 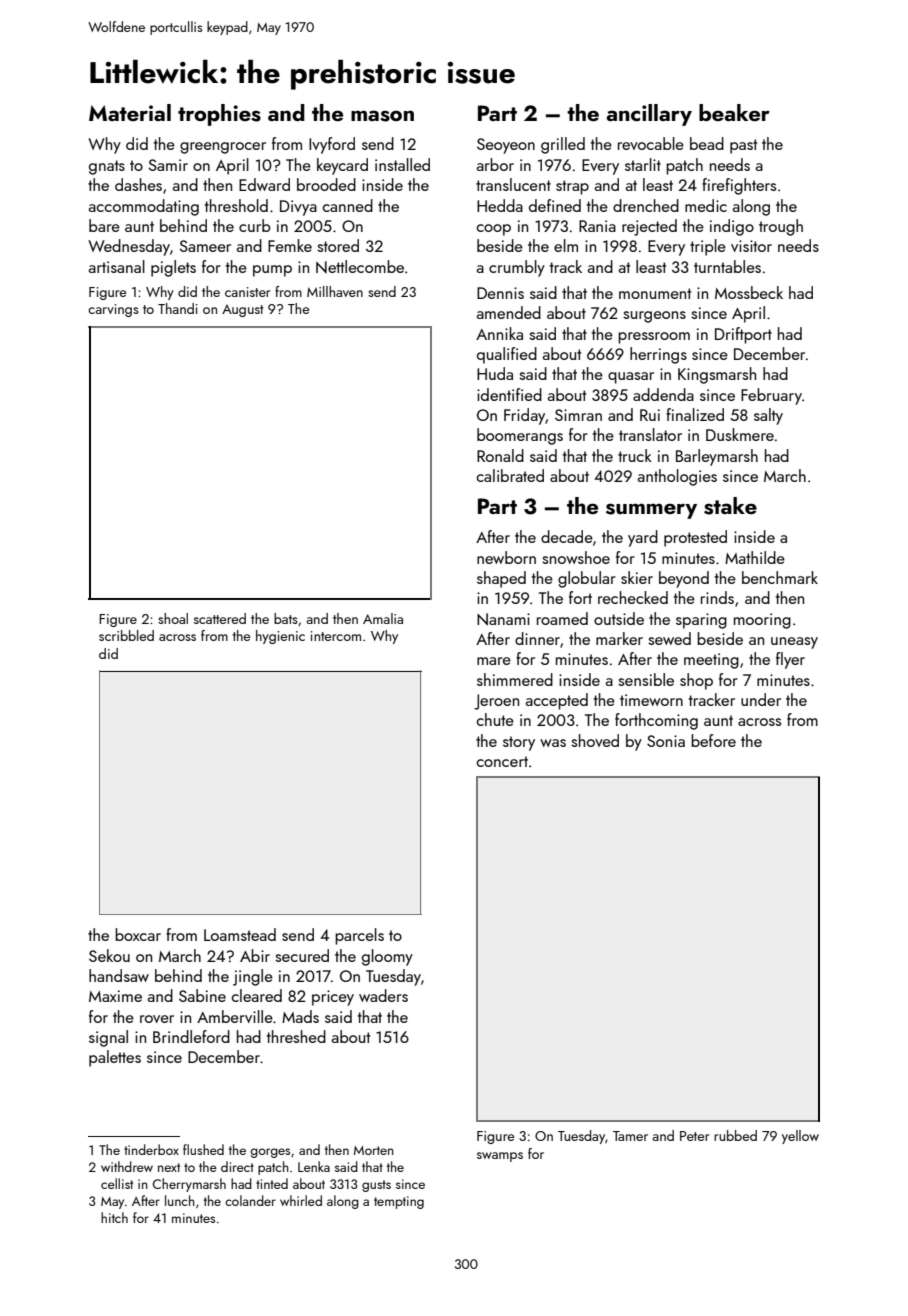 What do you see at coordinates (563, 145) in the document?
I see `grilled` at bounding box center [563, 145].
